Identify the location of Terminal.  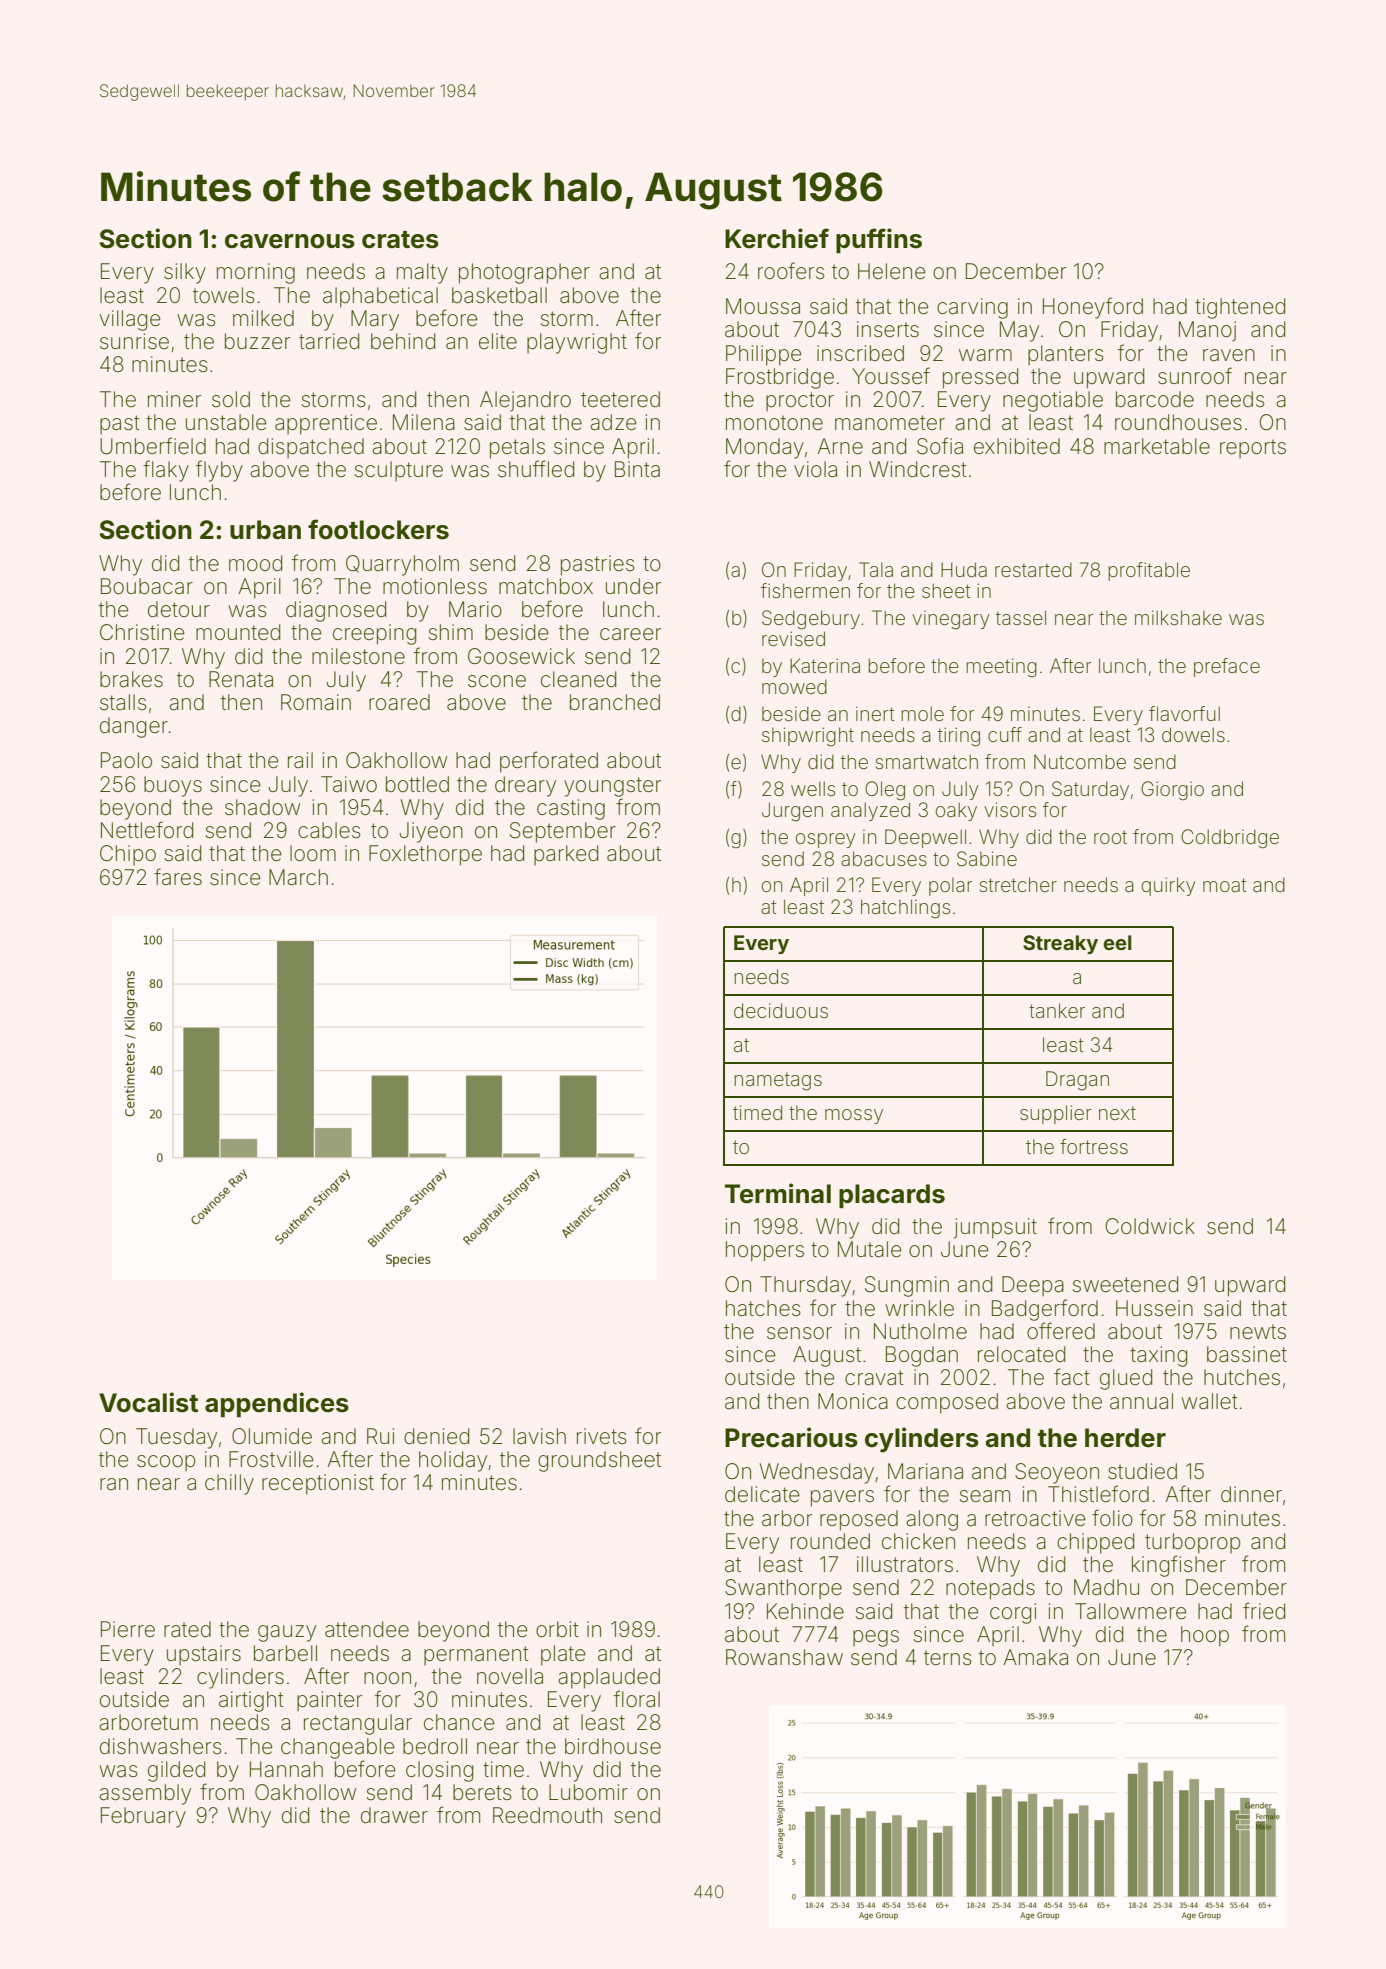
(778, 1193).
